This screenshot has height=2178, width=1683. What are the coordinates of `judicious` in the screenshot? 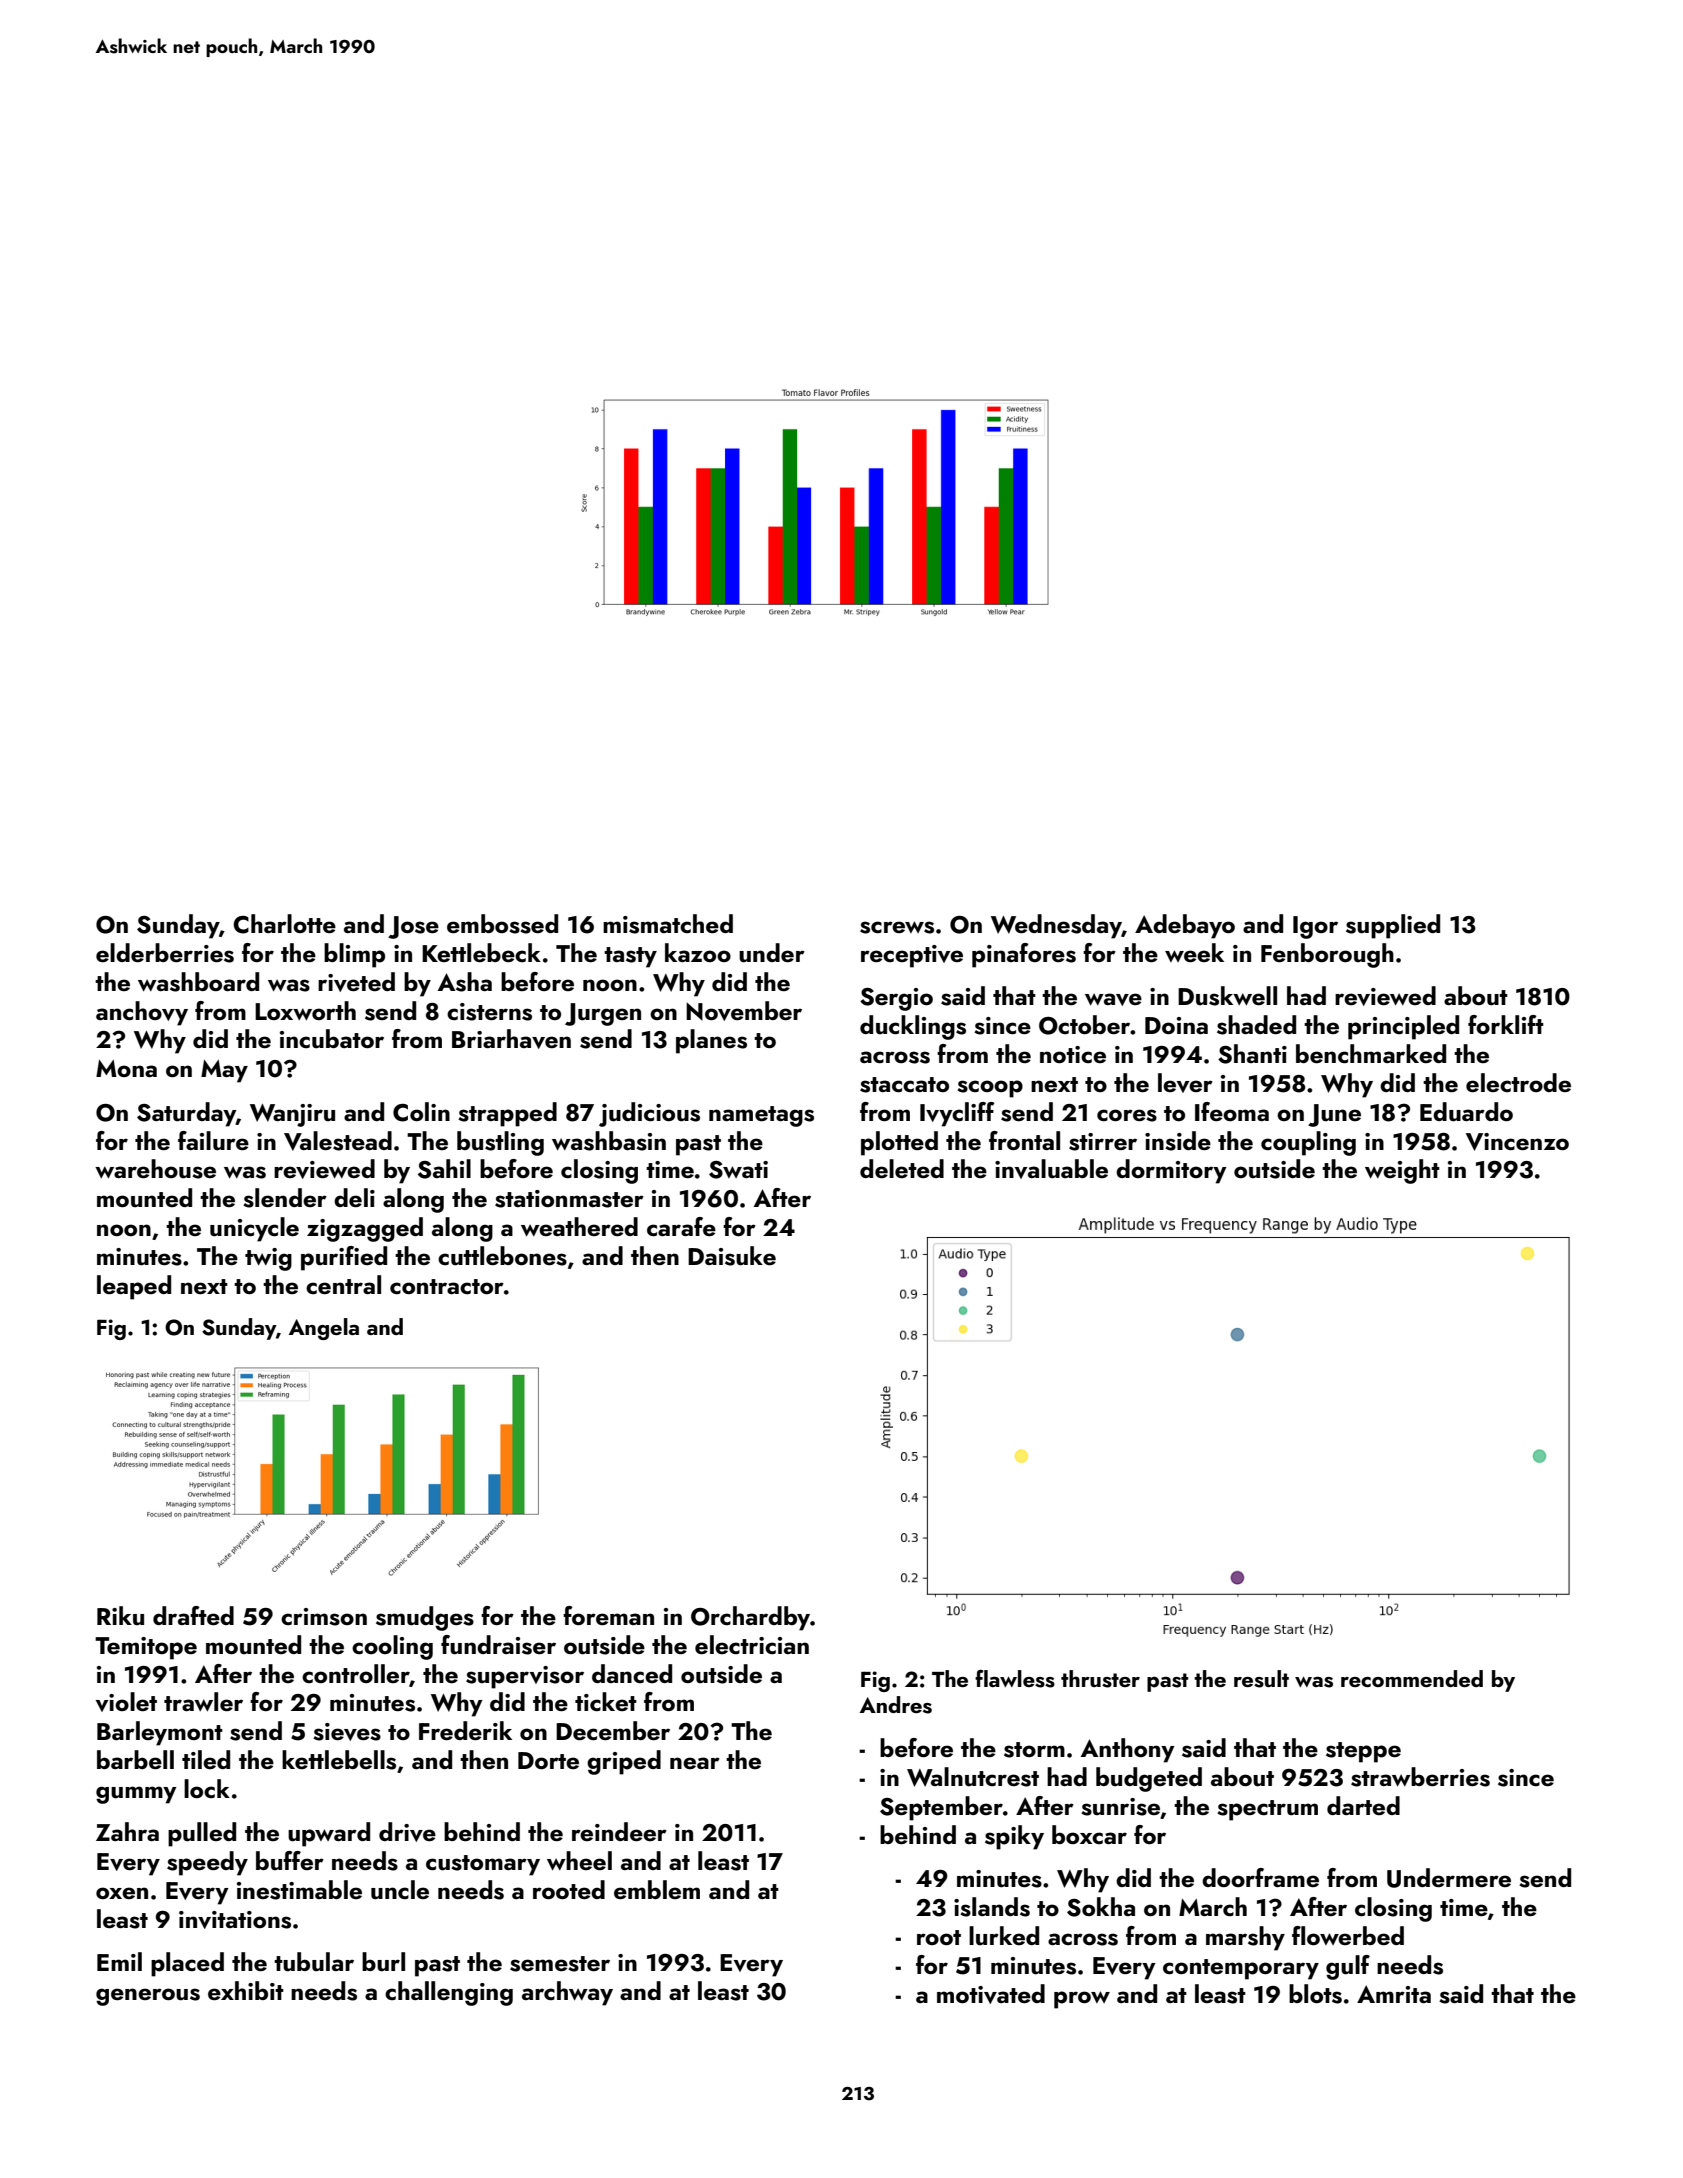 It's located at (649, 1114).
